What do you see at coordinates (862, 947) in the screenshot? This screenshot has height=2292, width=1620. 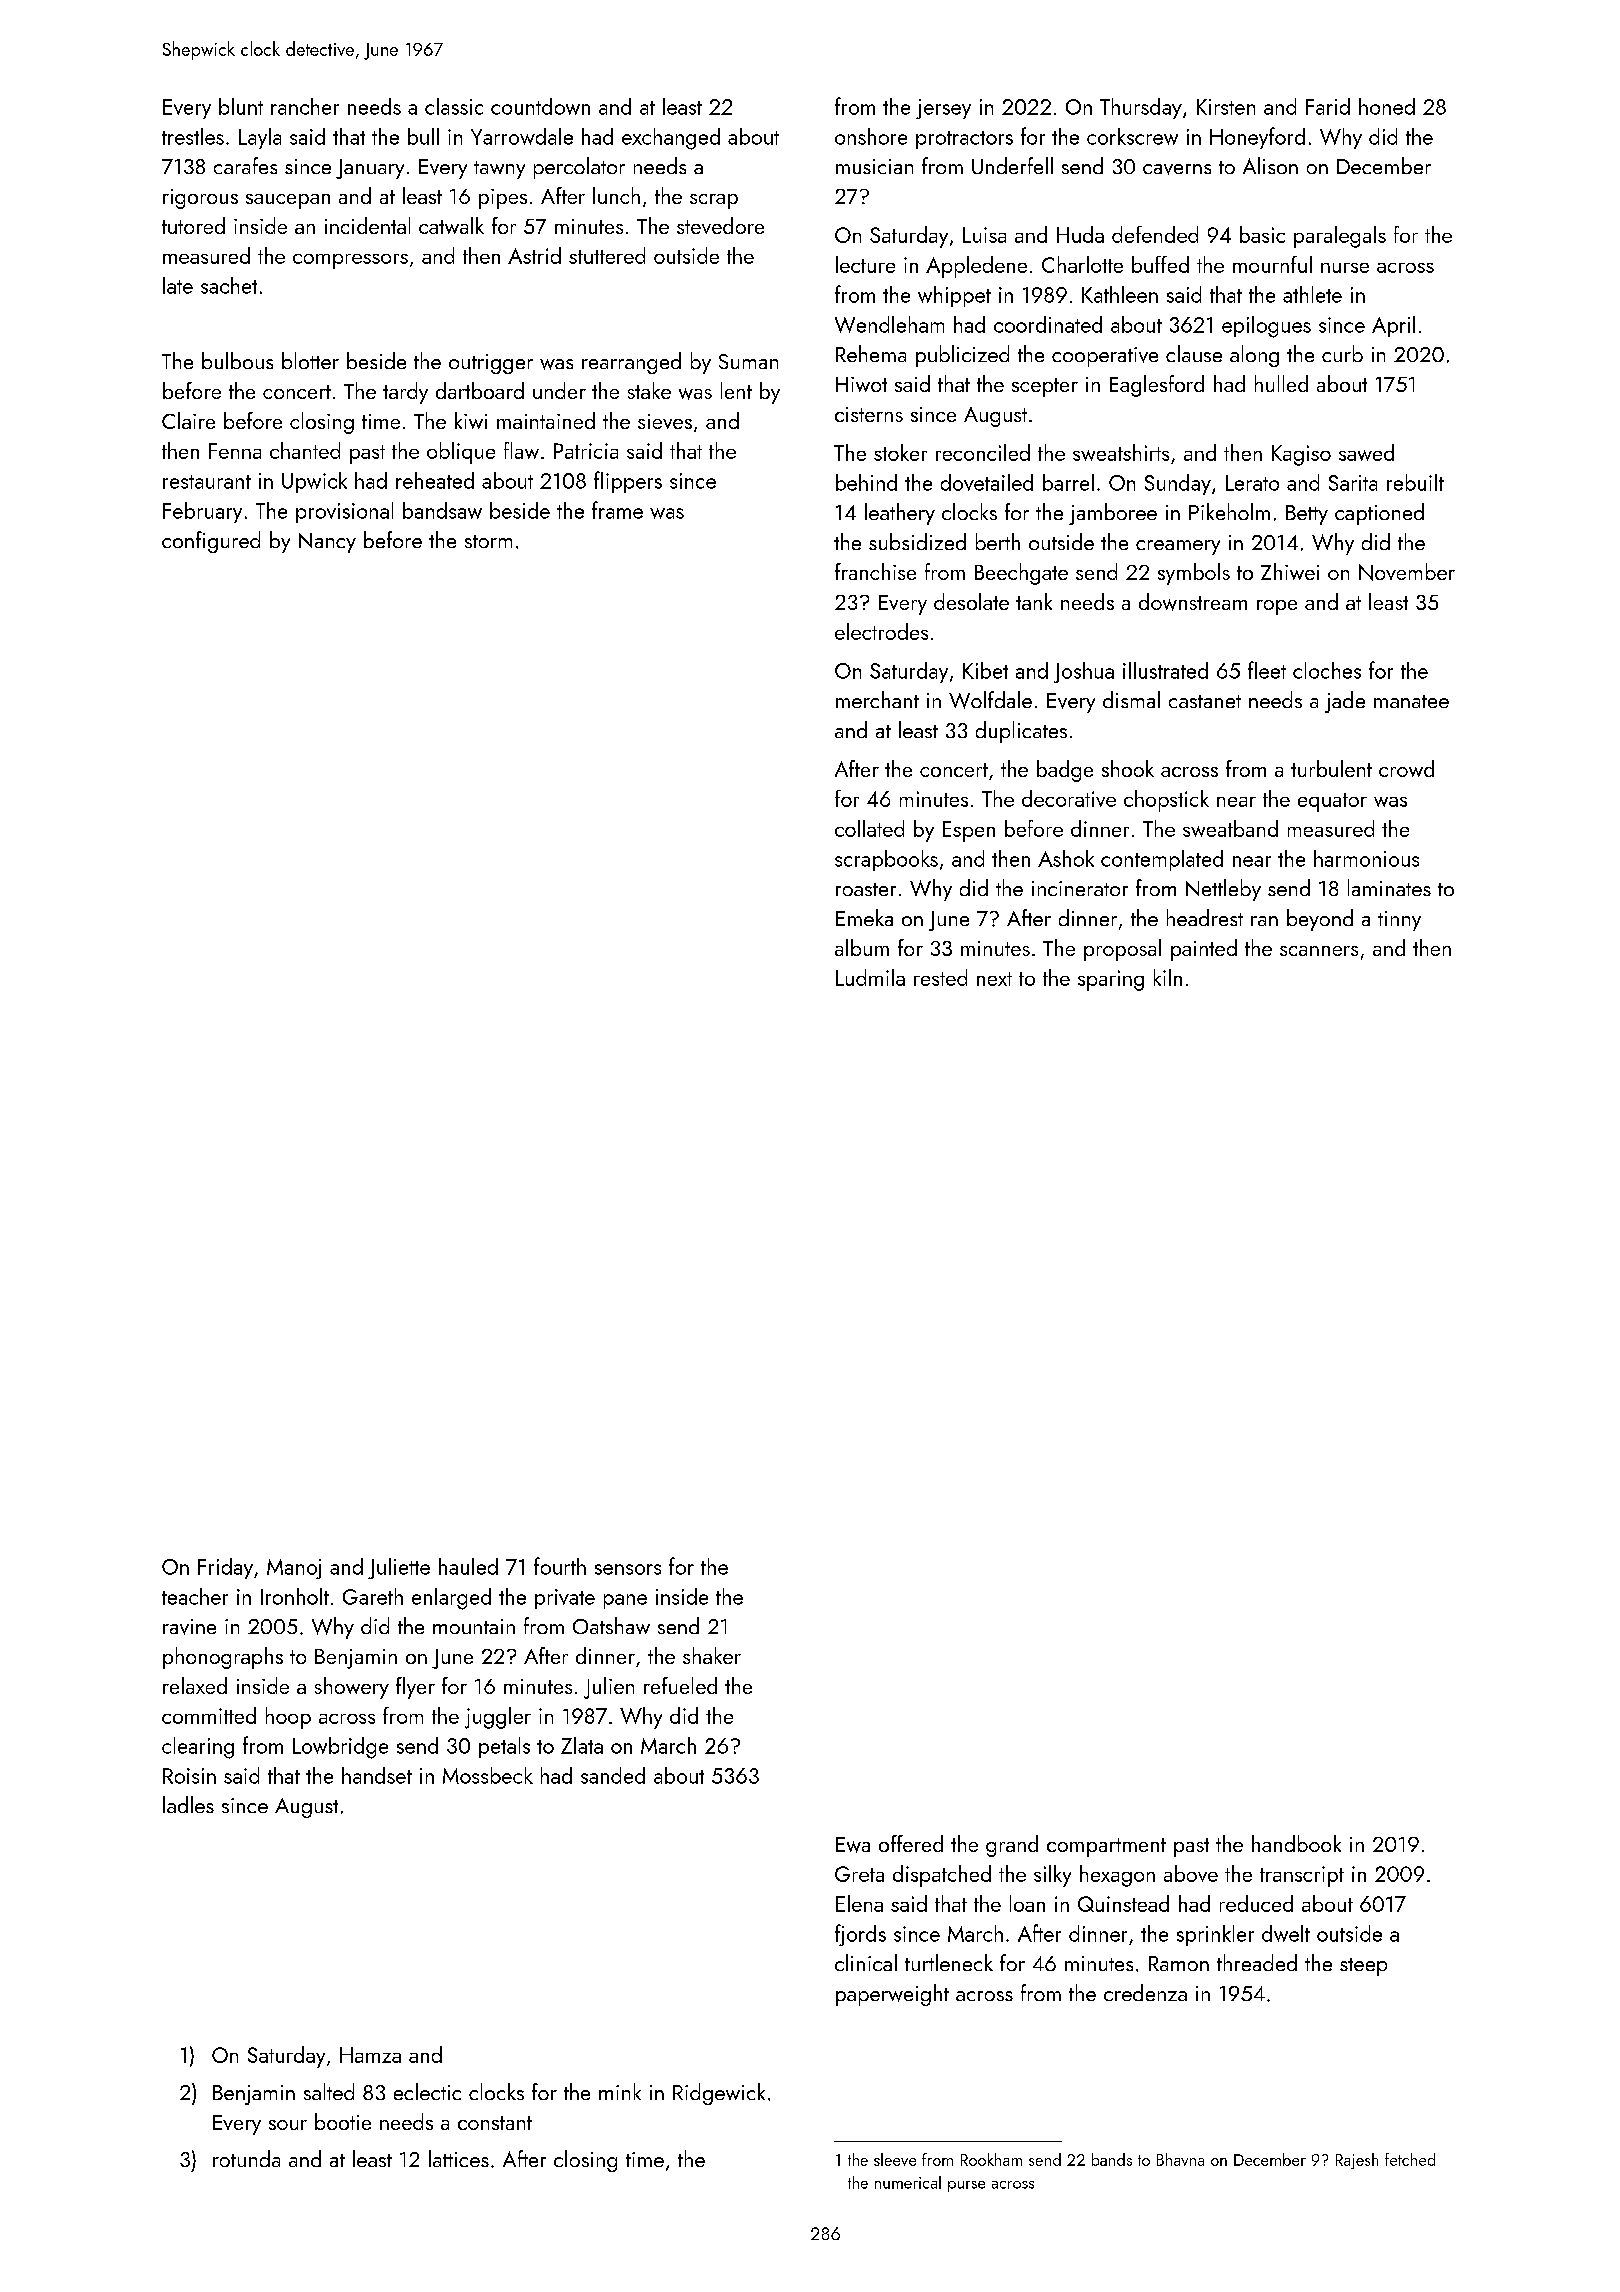 I see `album` at bounding box center [862, 947].
